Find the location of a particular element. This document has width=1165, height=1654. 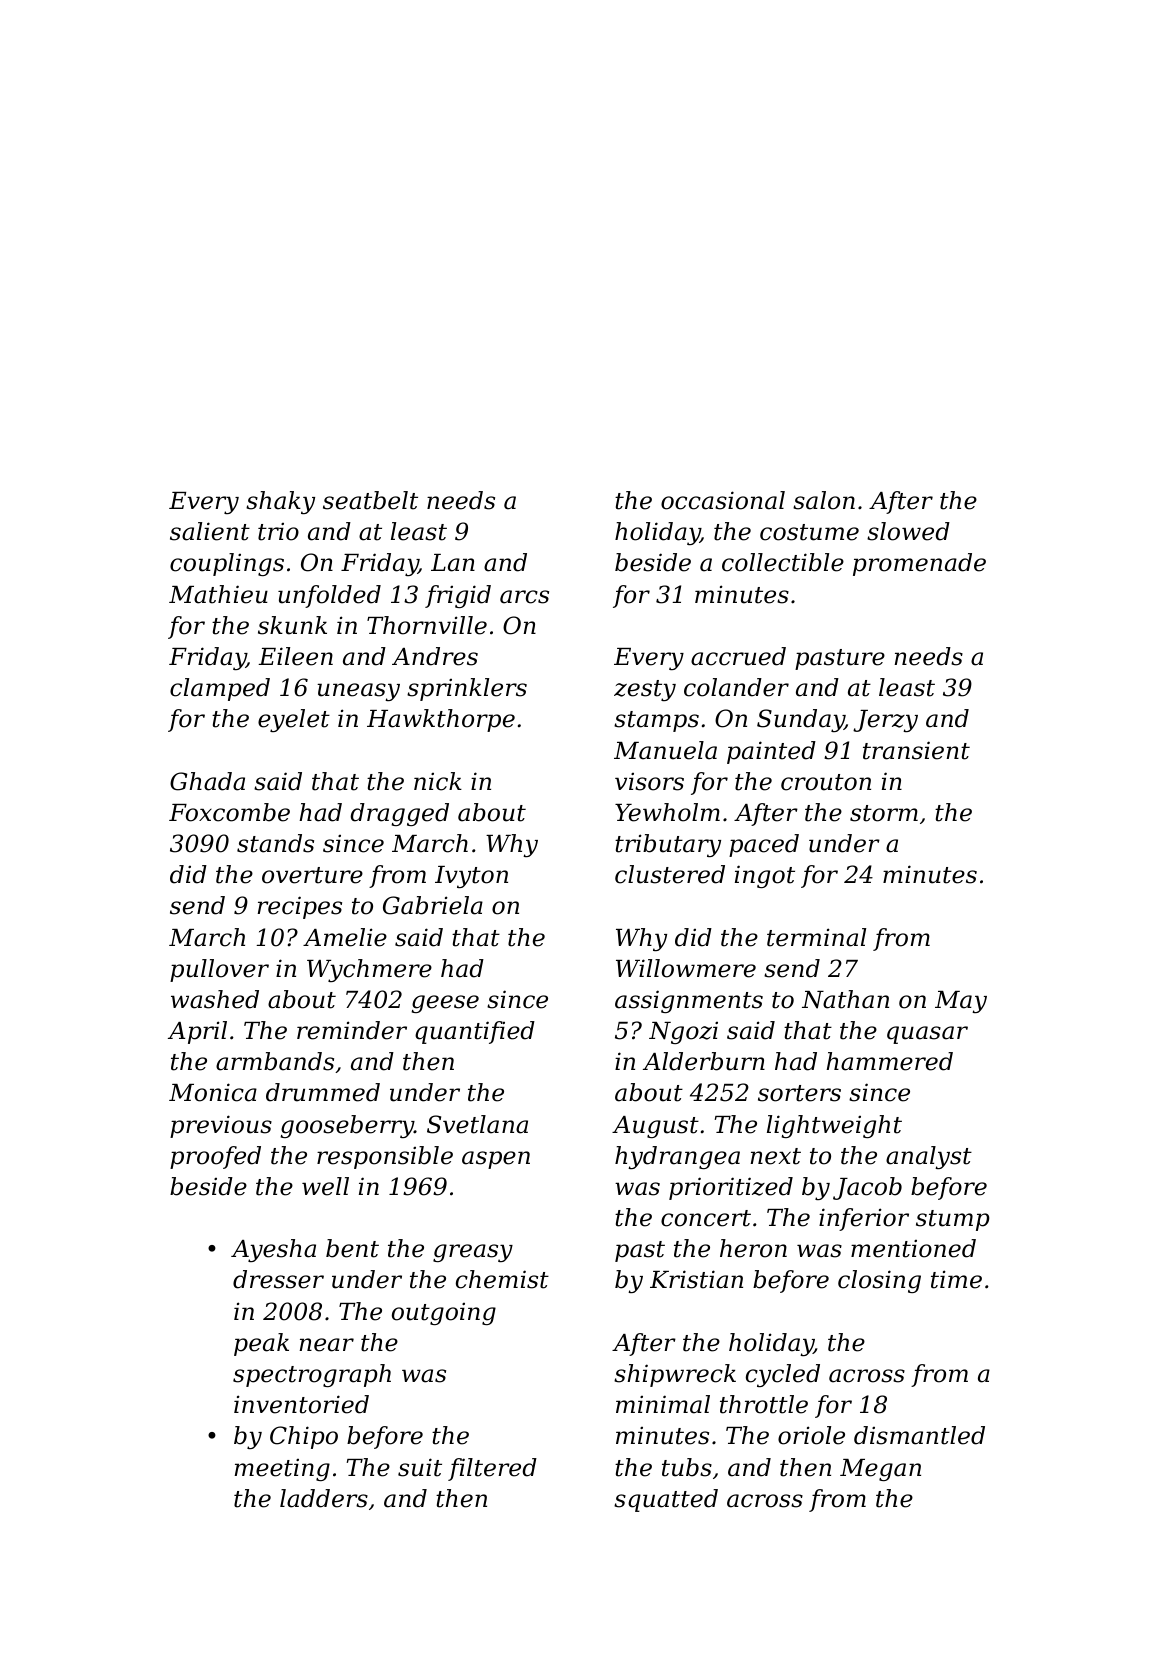

minimal is located at coordinates (663, 1404).
